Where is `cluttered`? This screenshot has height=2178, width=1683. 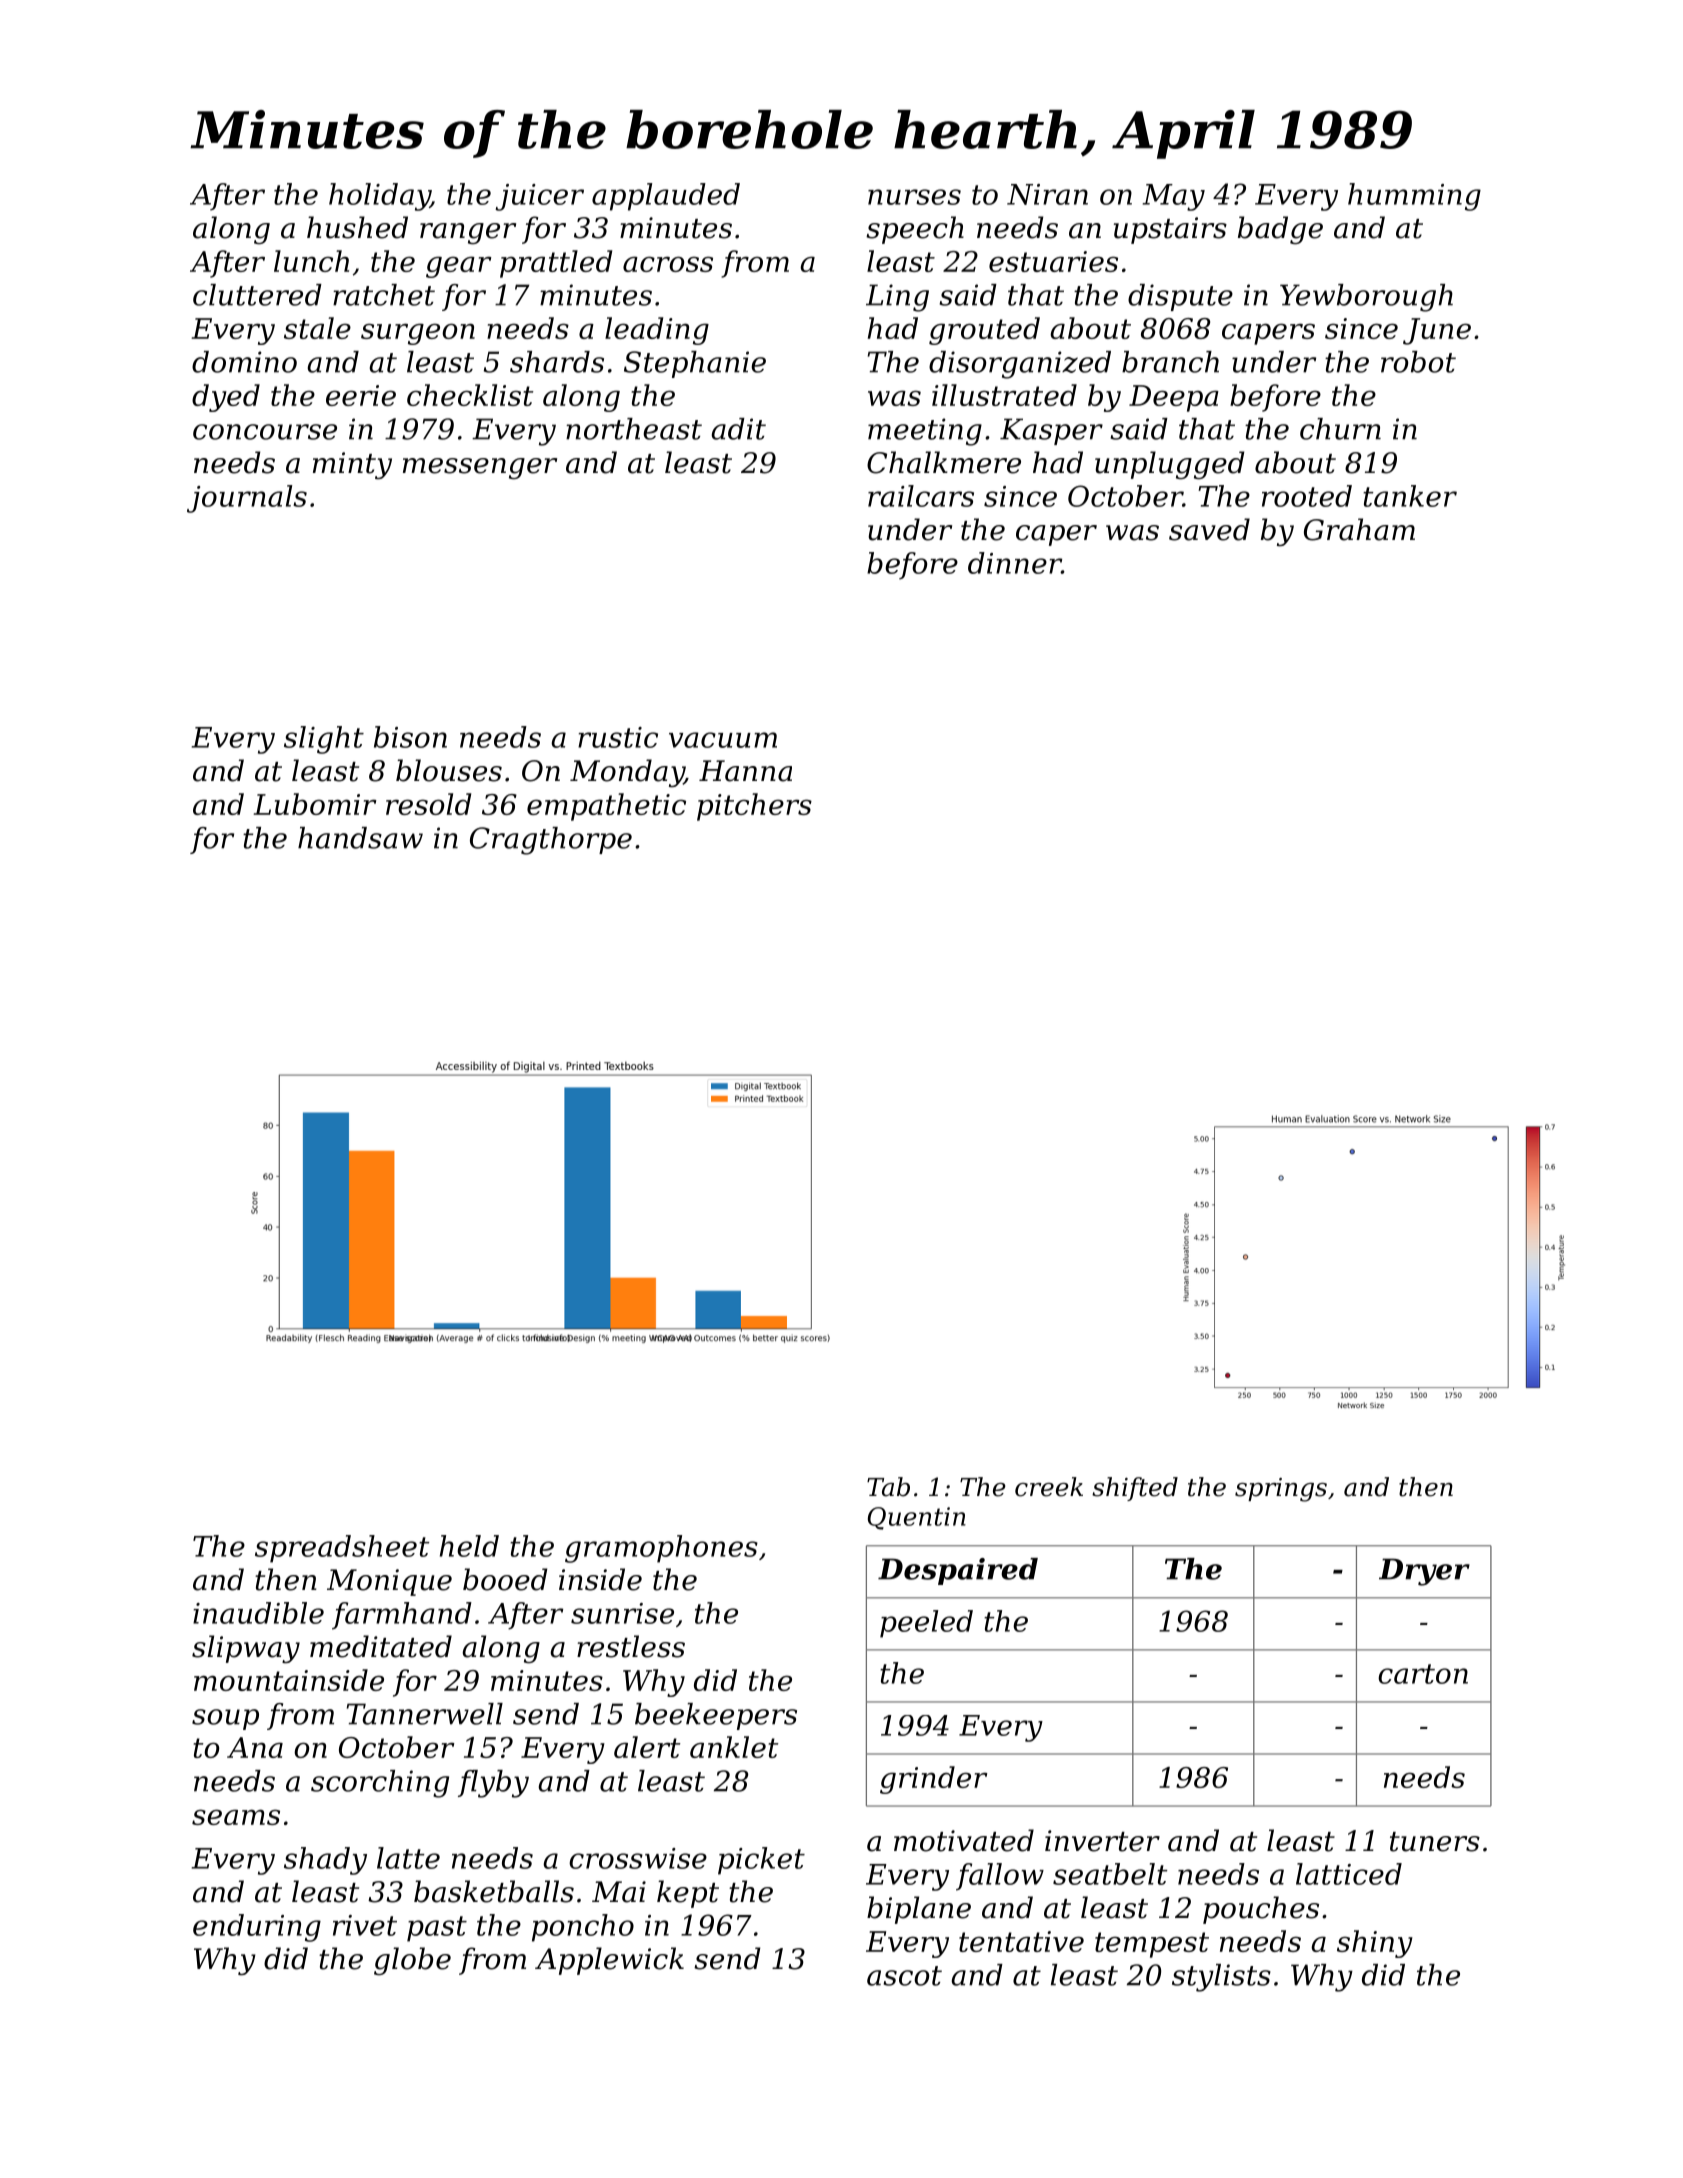
cluttered is located at coordinates (257, 295).
